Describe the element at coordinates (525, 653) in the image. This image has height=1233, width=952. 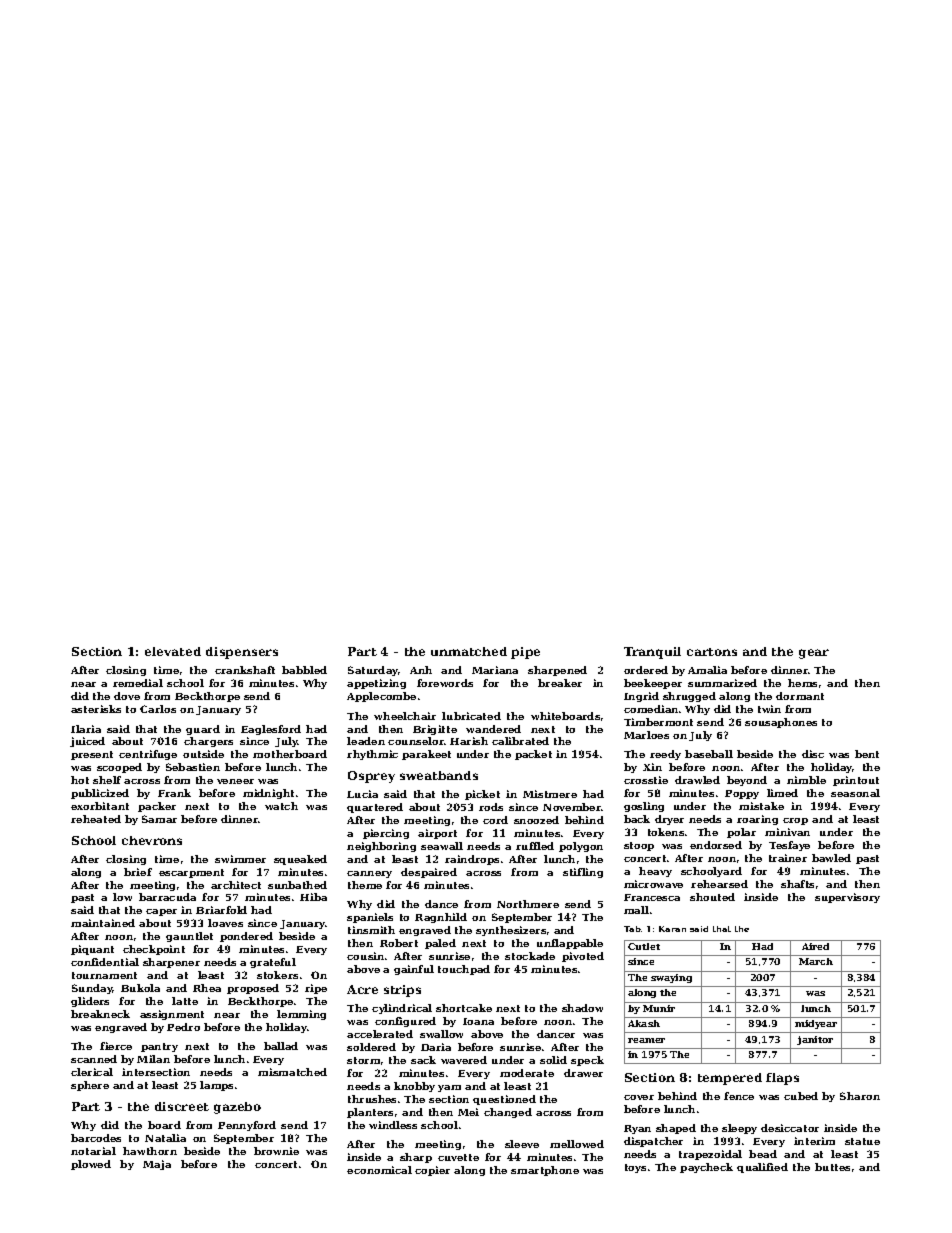
I see `pipe` at that location.
